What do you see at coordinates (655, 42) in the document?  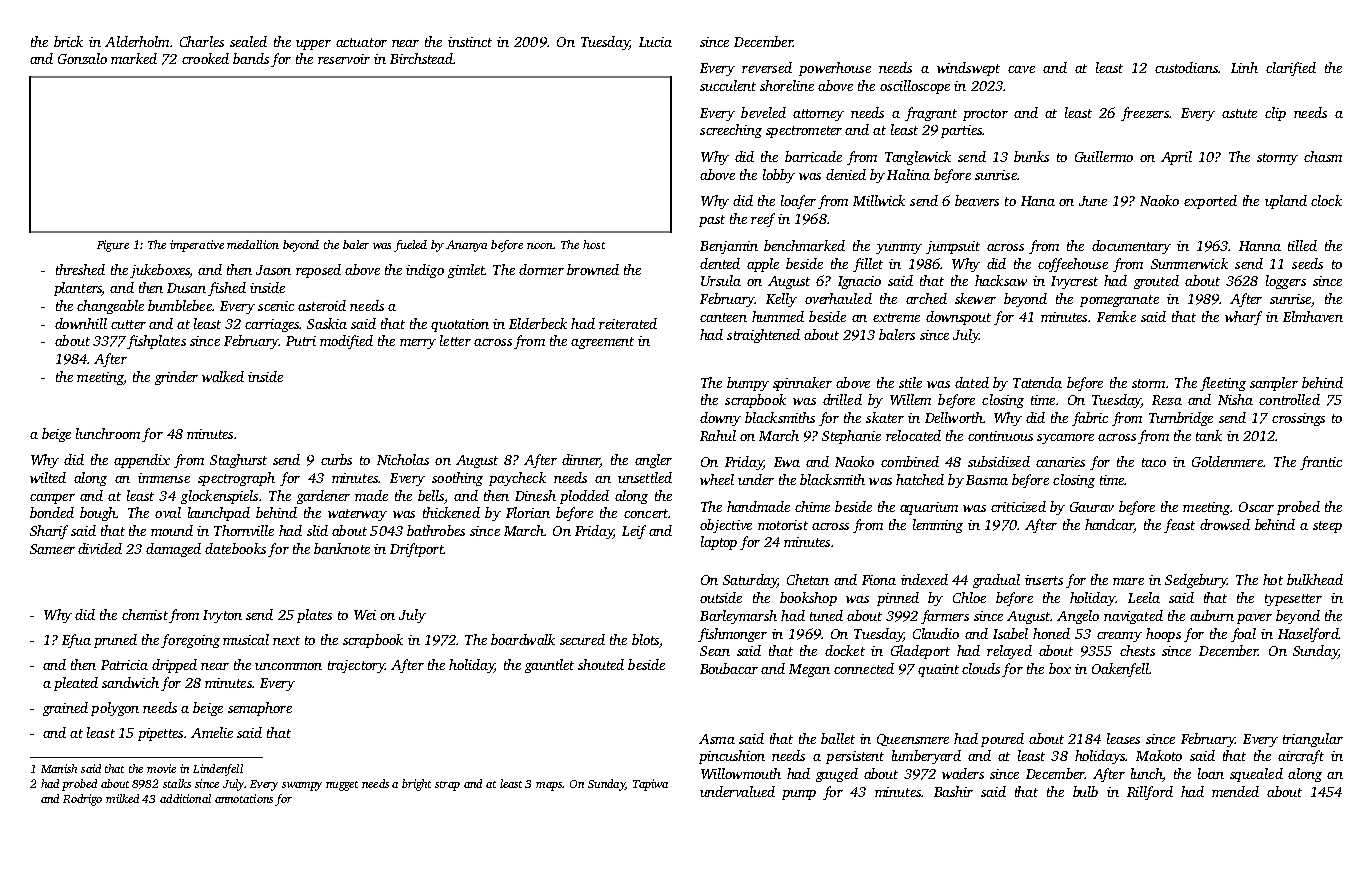 I see `Lucia` at bounding box center [655, 42].
